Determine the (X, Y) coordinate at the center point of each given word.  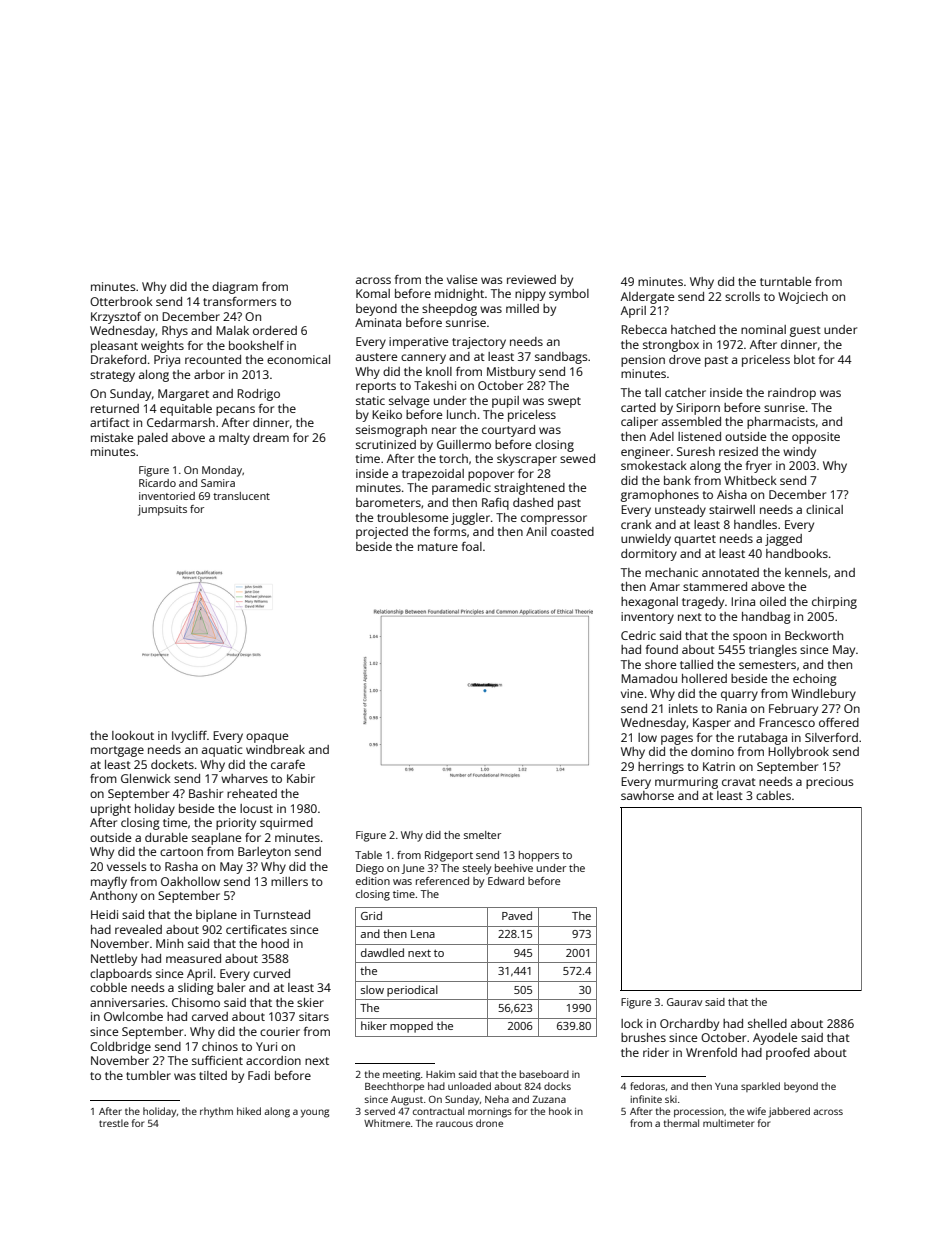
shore (660, 664)
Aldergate (647, 298)
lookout (133, 735)
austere (376, 357)
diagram (235, 288)
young (315, 1113)
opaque (267, 738)
